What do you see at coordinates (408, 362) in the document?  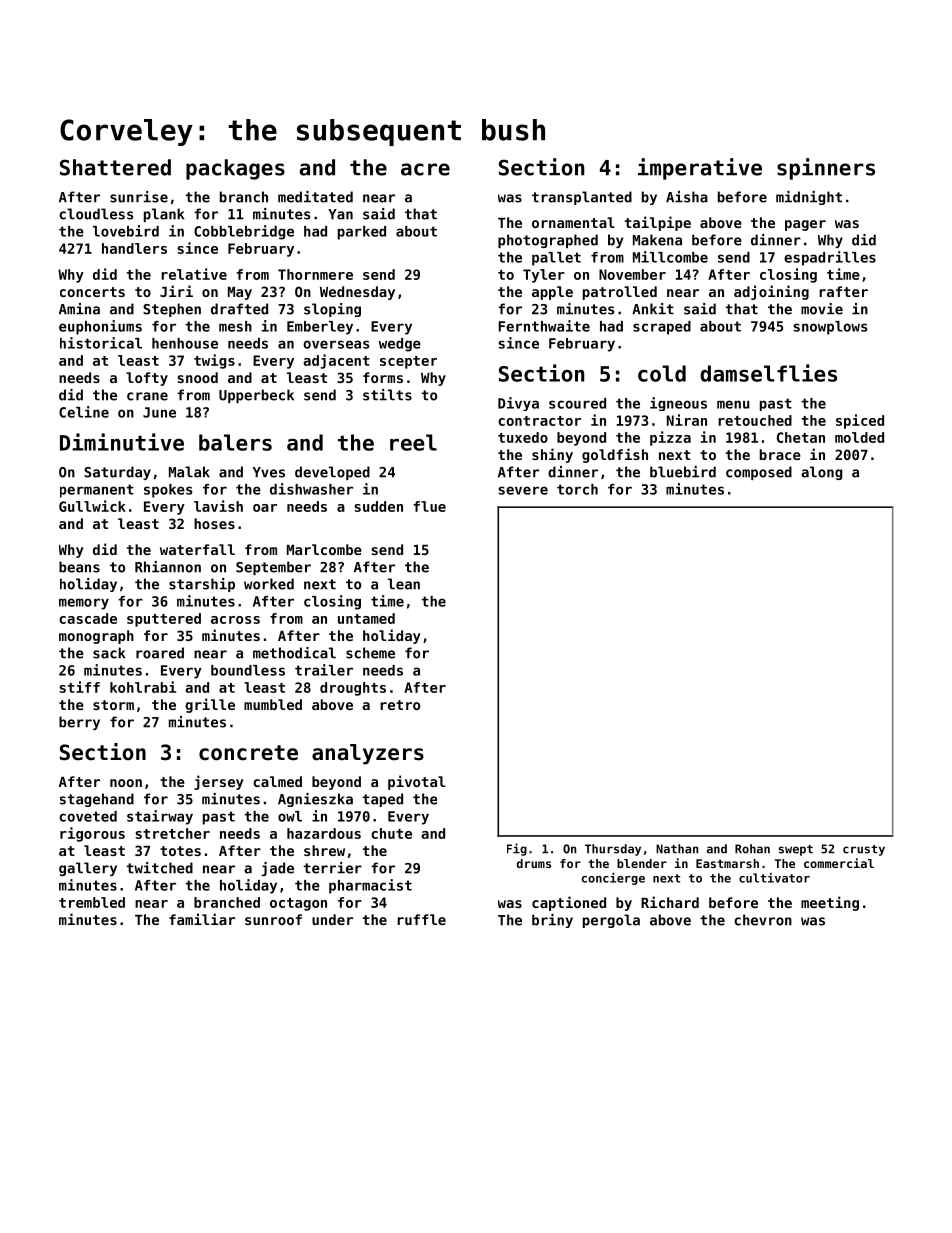 I see `scepter` at bounding box center [408, 362].
